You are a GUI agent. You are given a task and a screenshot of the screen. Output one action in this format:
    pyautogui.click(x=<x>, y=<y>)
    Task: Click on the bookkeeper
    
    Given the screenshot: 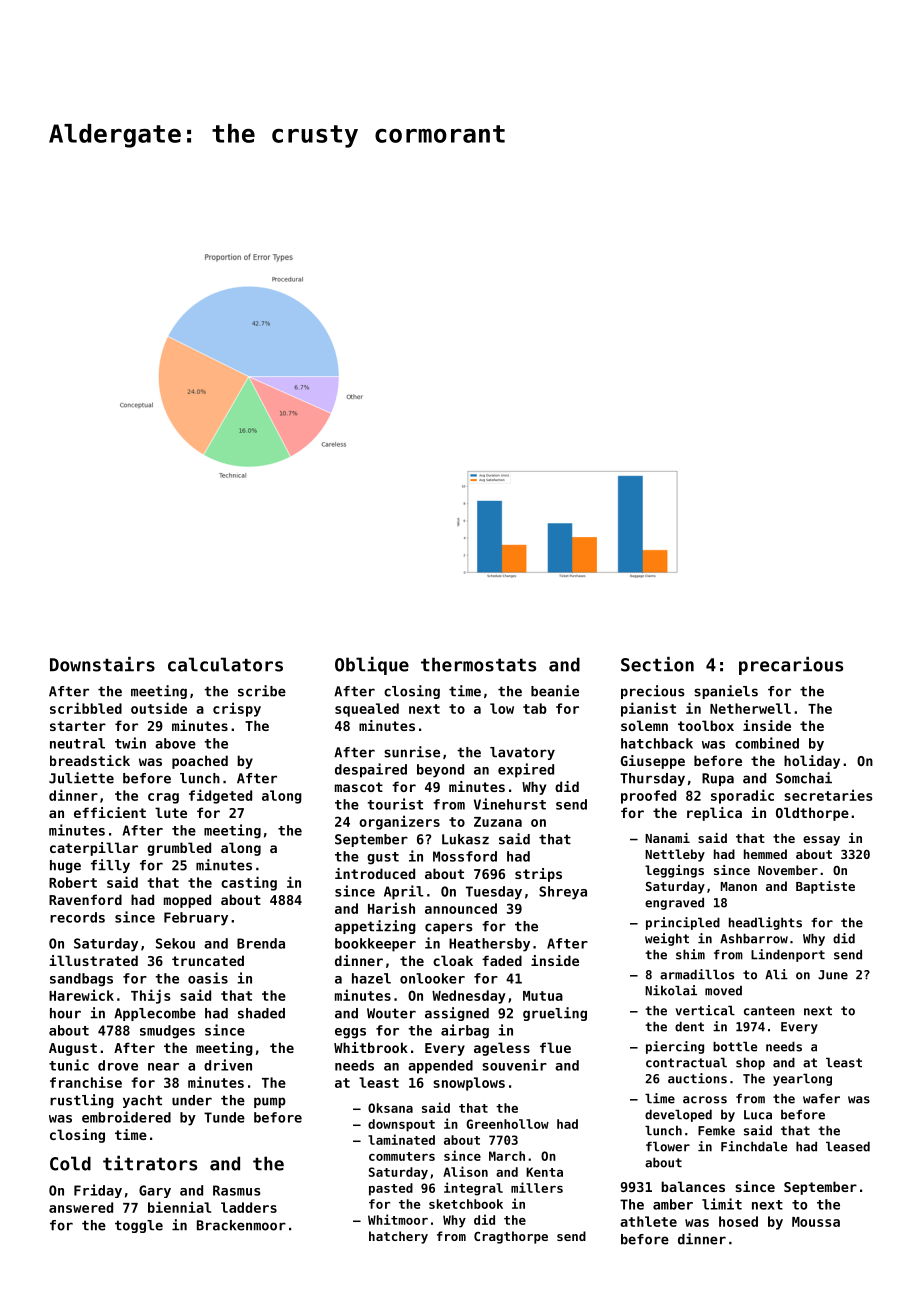 What is the action you would take?
    pyautogui.click(x=375, y=945)
